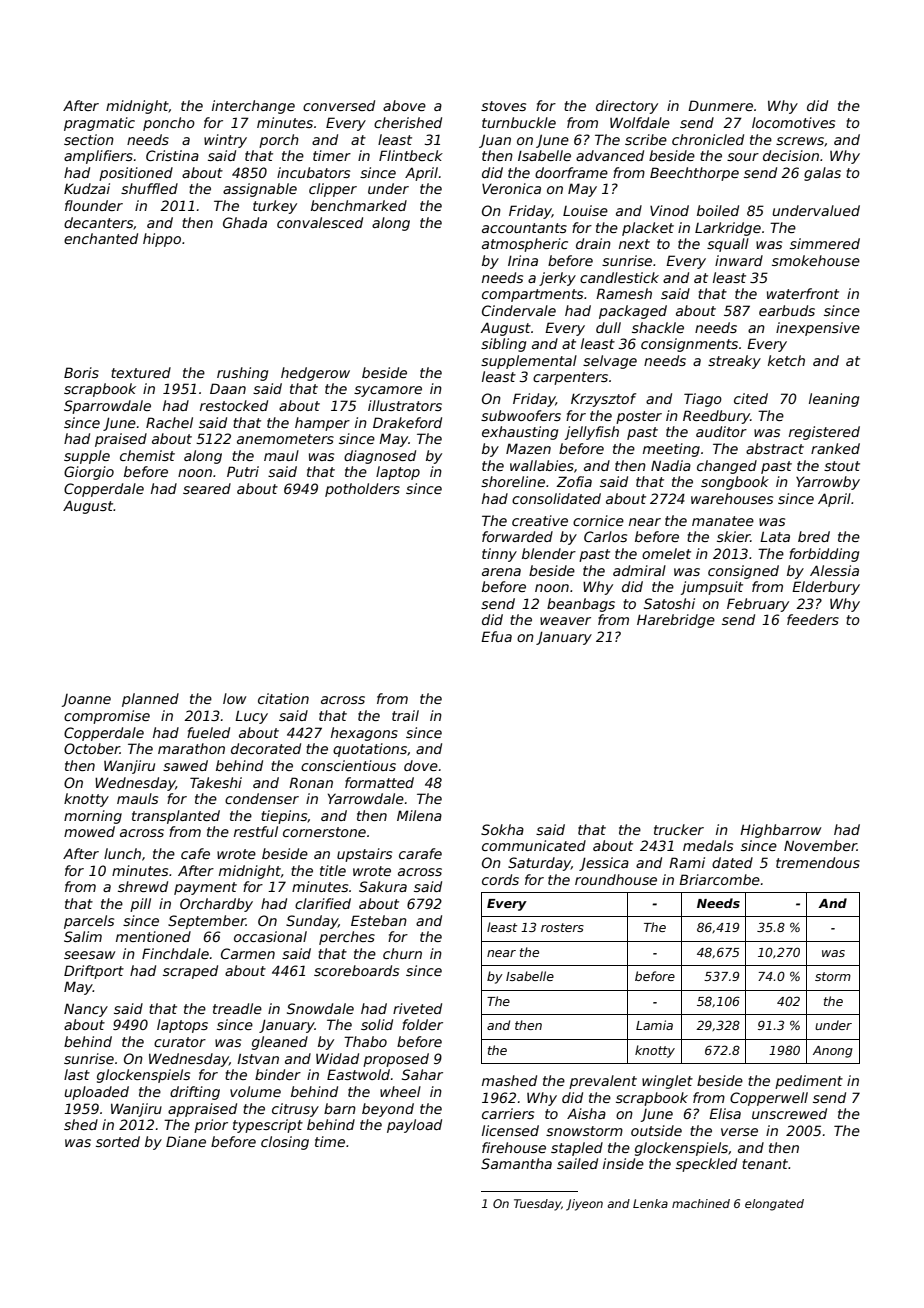  What do you see at coordinates (519, 122) in the screenshot?
I see `turnbuckle` at bounding box center [519, 122].
